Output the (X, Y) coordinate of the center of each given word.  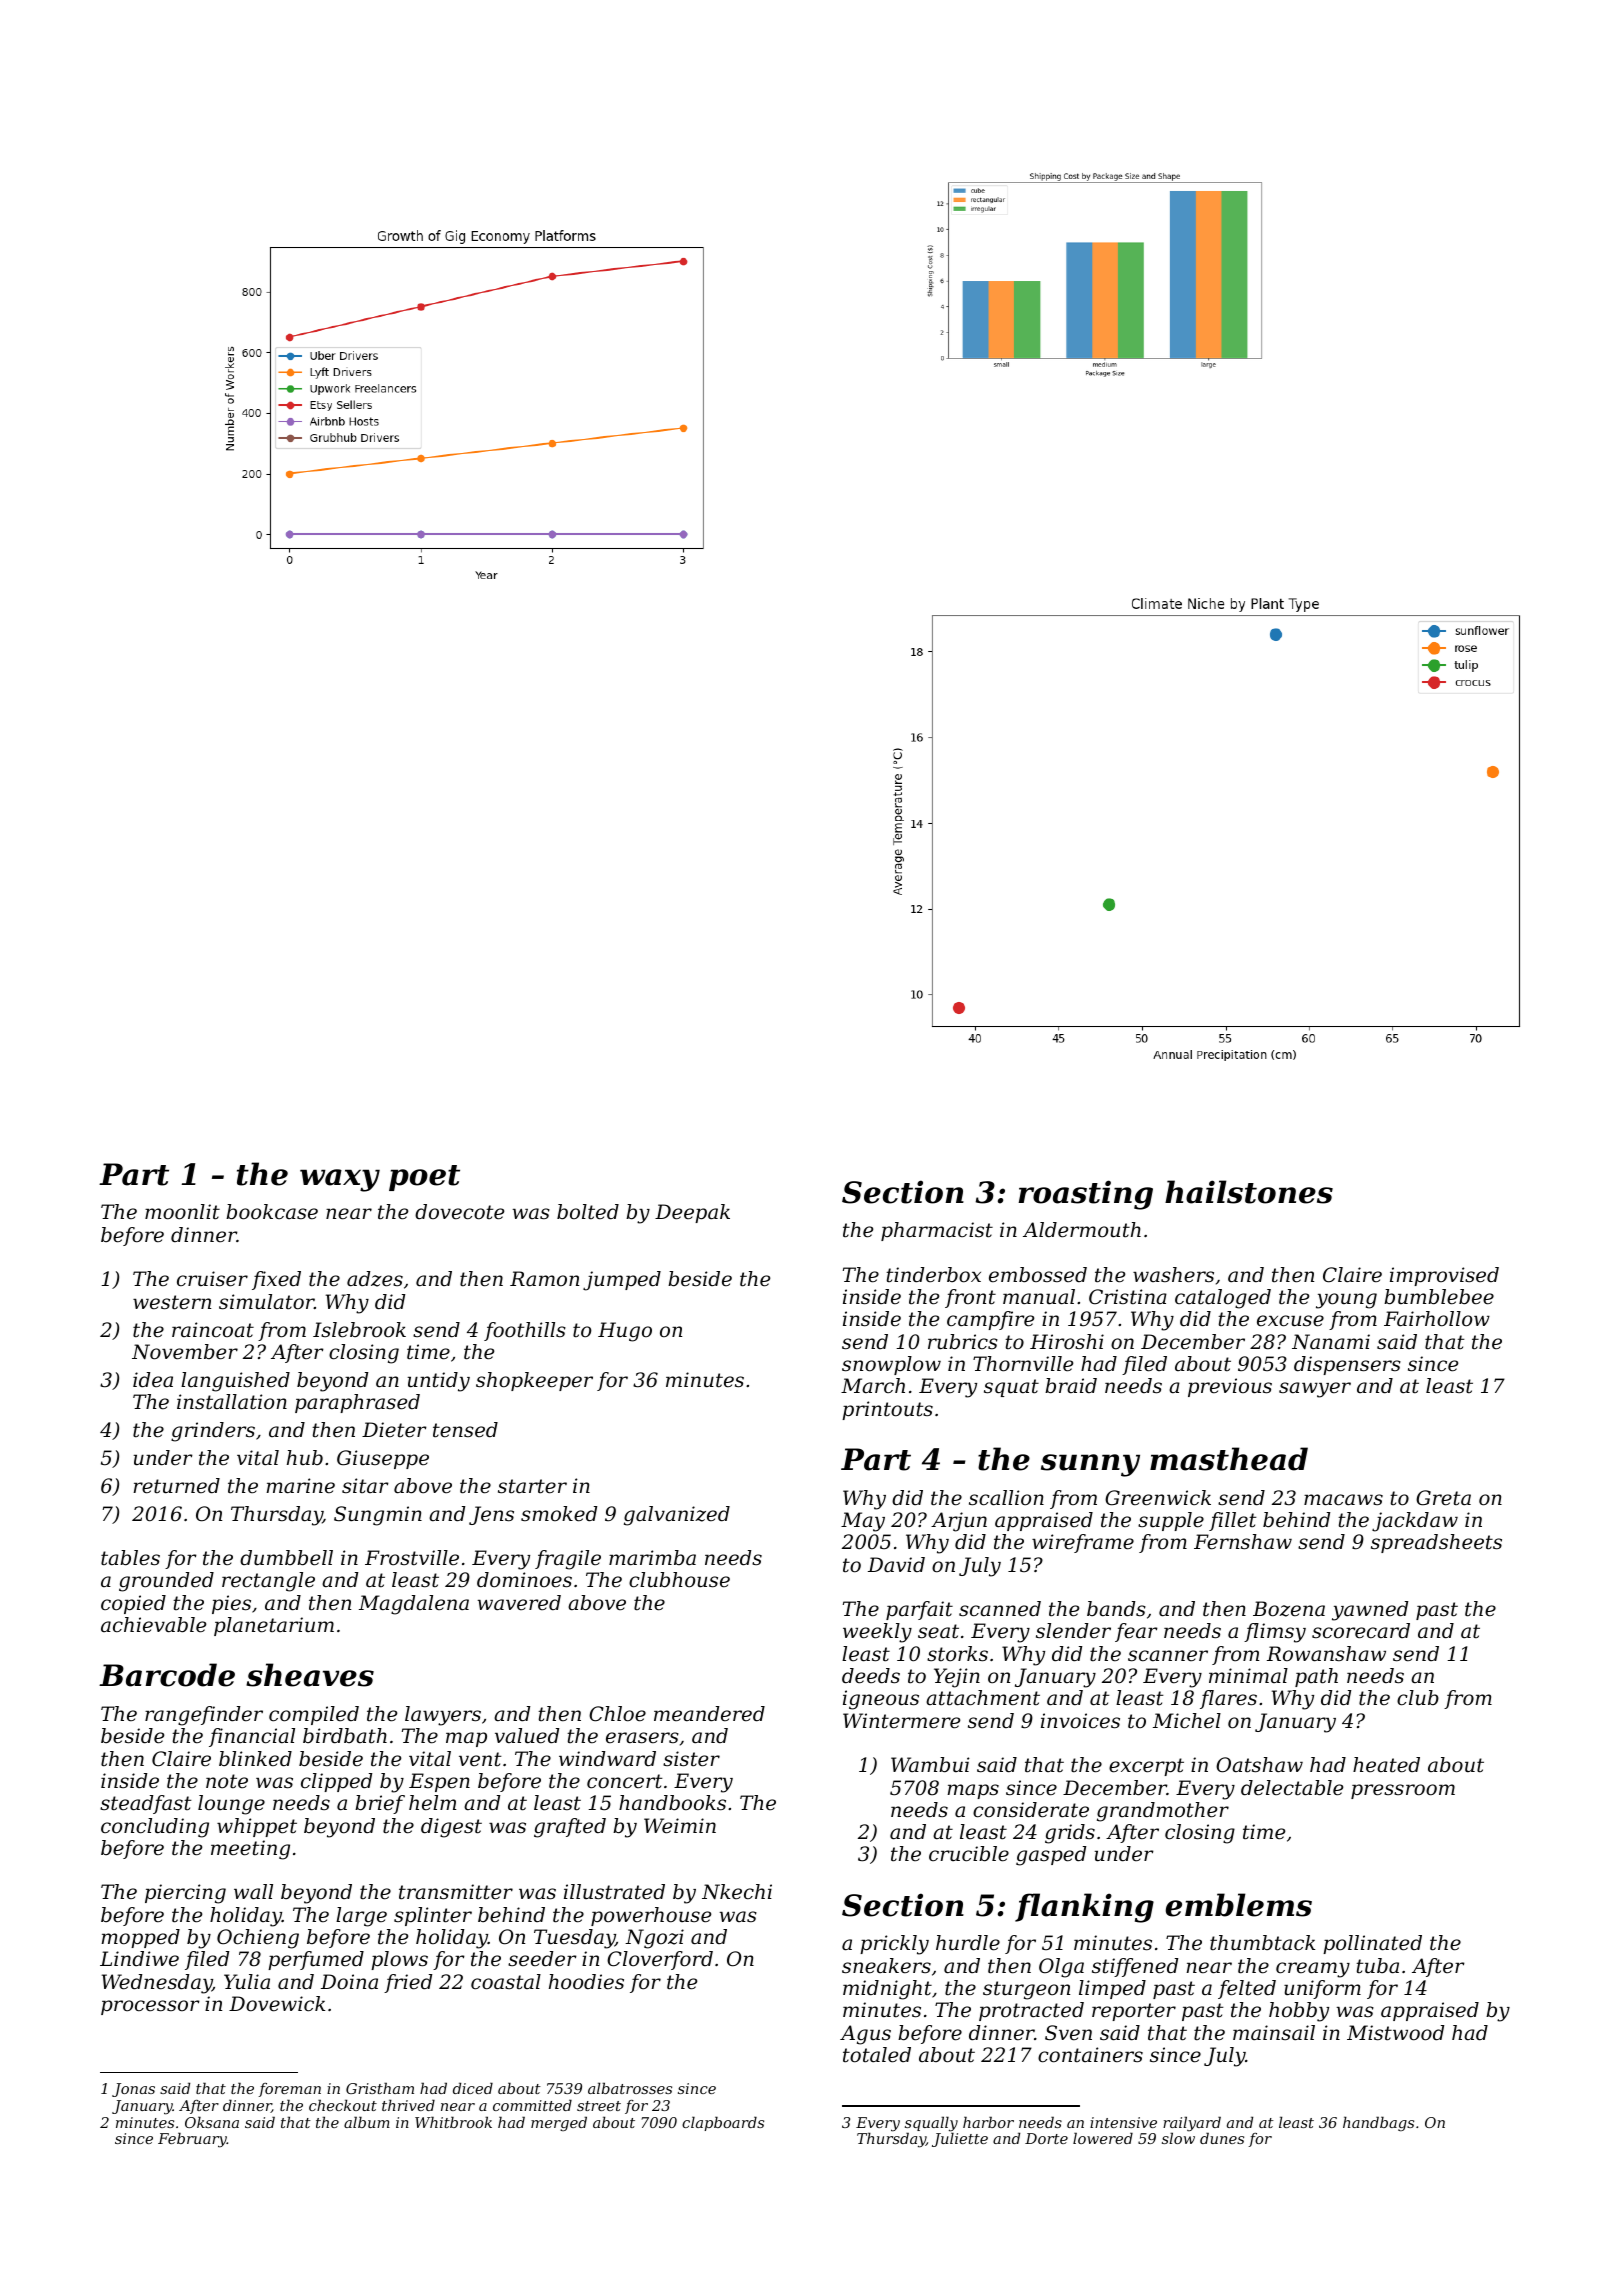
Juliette (960, 2140)
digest (451, 1828)
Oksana (212, 2122)
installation (232, 1402)
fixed (276, 1280)
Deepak (692, 1213)
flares (1228, 1699)
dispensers (1347, 1365)
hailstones (1249, 1192)
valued (527, 1736)
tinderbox (933, 1275)
